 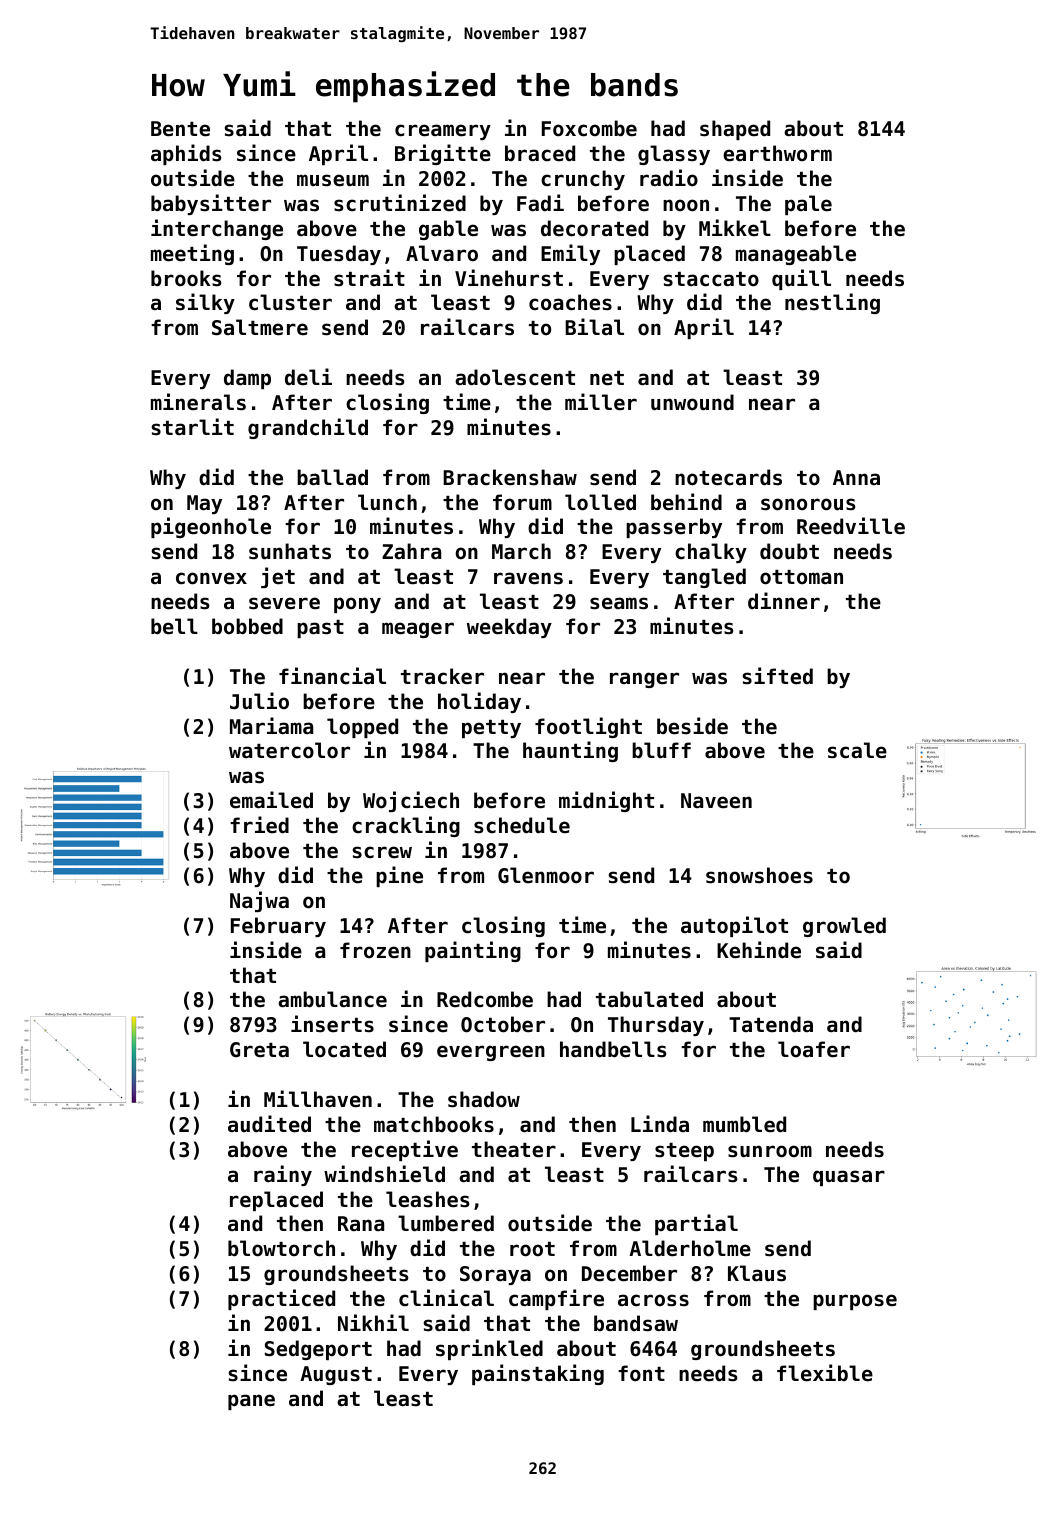 I want to click on cluster, so click(x=290, y=302).
